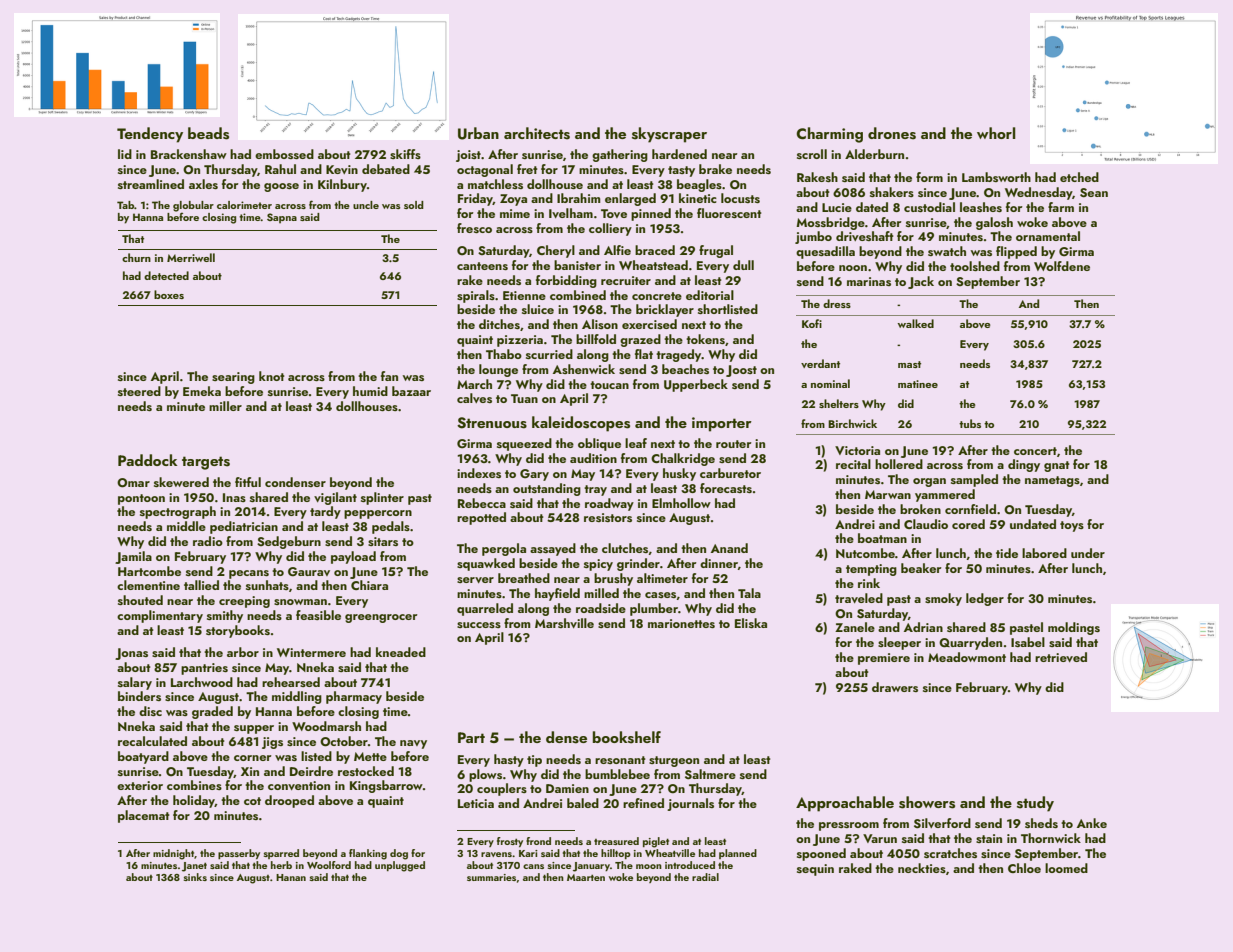 Image resolution: width=1233 pixels, height=952 pixels. I want to click on beads, so click(208, 133).
